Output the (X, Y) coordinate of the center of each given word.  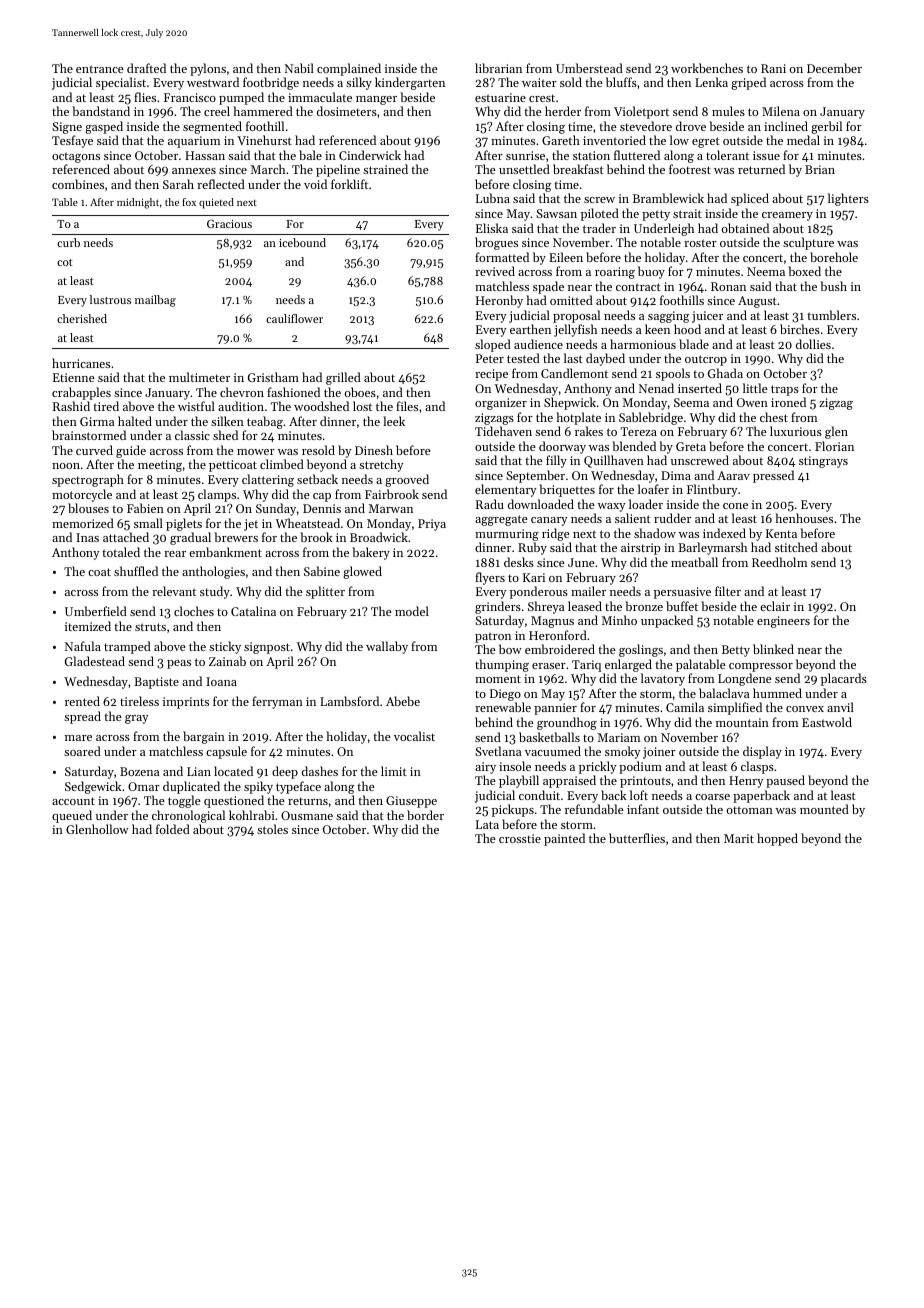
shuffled (136, 571)
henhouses (804, 518)
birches (800, 329)
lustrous (110, 299)
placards (844, 679)
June (581, 562)
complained (349, 69)
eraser (549, 666)
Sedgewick (93, 787)
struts (150, 627)
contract (638, 287)
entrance (100, 69)
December (834, 68)
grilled (343, 378)
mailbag (155, 301)
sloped (493, 345)
